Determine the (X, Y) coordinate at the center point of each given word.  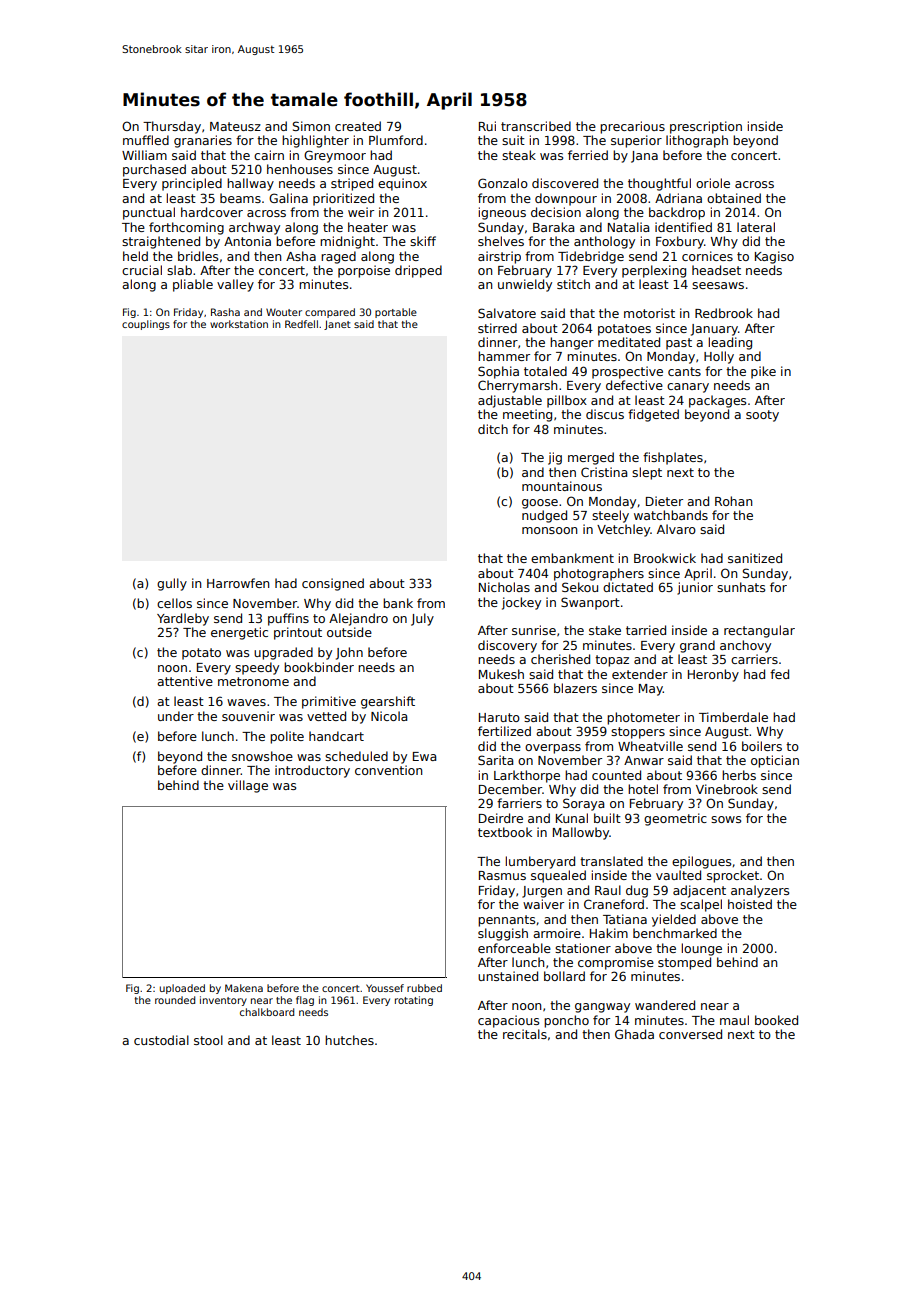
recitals (525, 1034)
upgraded (283, 653)
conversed (690, 1034)
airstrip (499, 257)
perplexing (654, 271)
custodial (161, 1040)
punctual (149, 213)
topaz (612, 661)
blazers (575, 688)
